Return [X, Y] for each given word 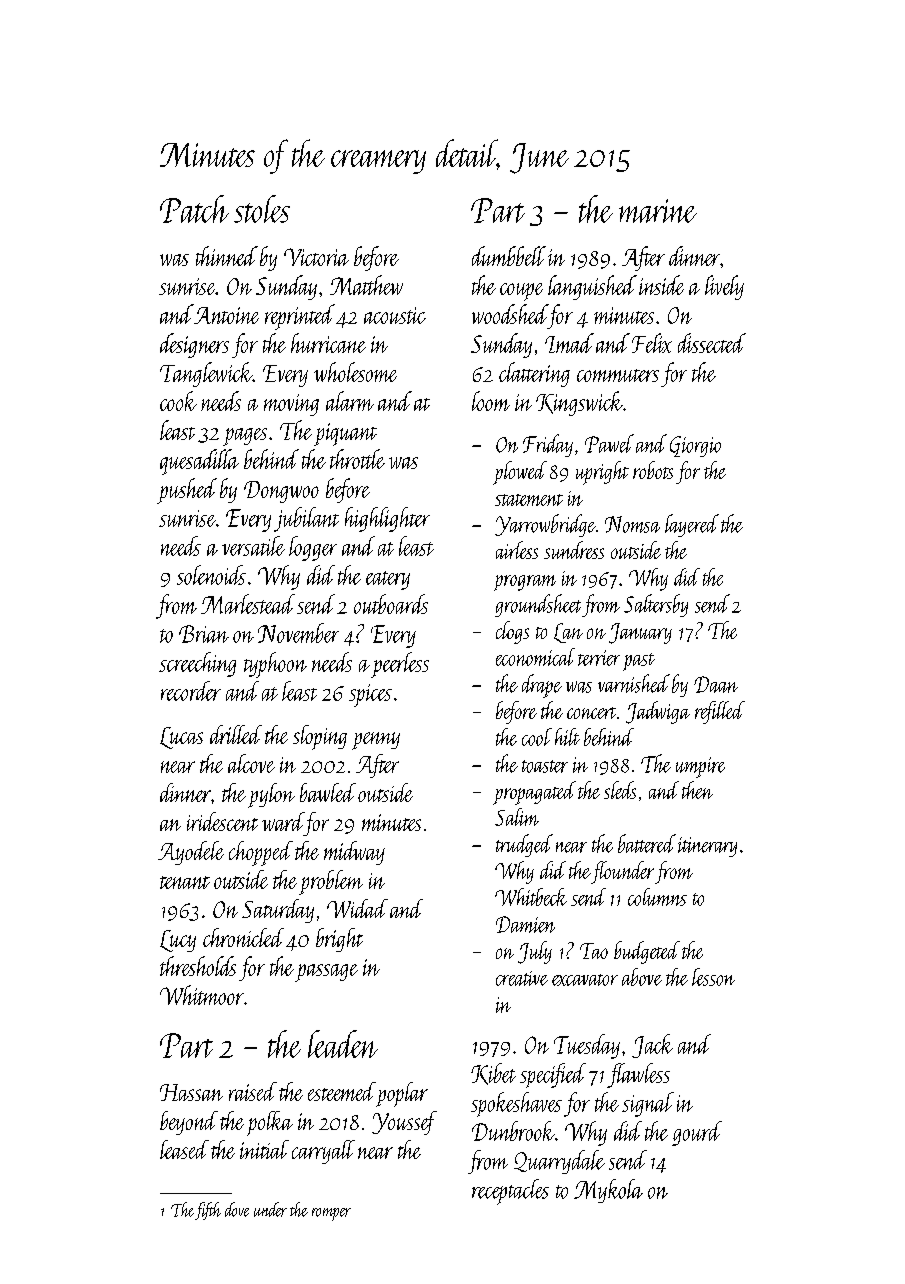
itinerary [707, 847]
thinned [227, 256]
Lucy [178, 941]
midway [354, 853]
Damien [525, 924]
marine [658, 211]
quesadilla [199, 462]
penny [376, 741]
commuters [618, 375]
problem [331, 882]
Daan [716, 684]
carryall [323, 1152]
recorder [191, 691]
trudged [524, 845]
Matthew [366, 285]
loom [491, 401]
